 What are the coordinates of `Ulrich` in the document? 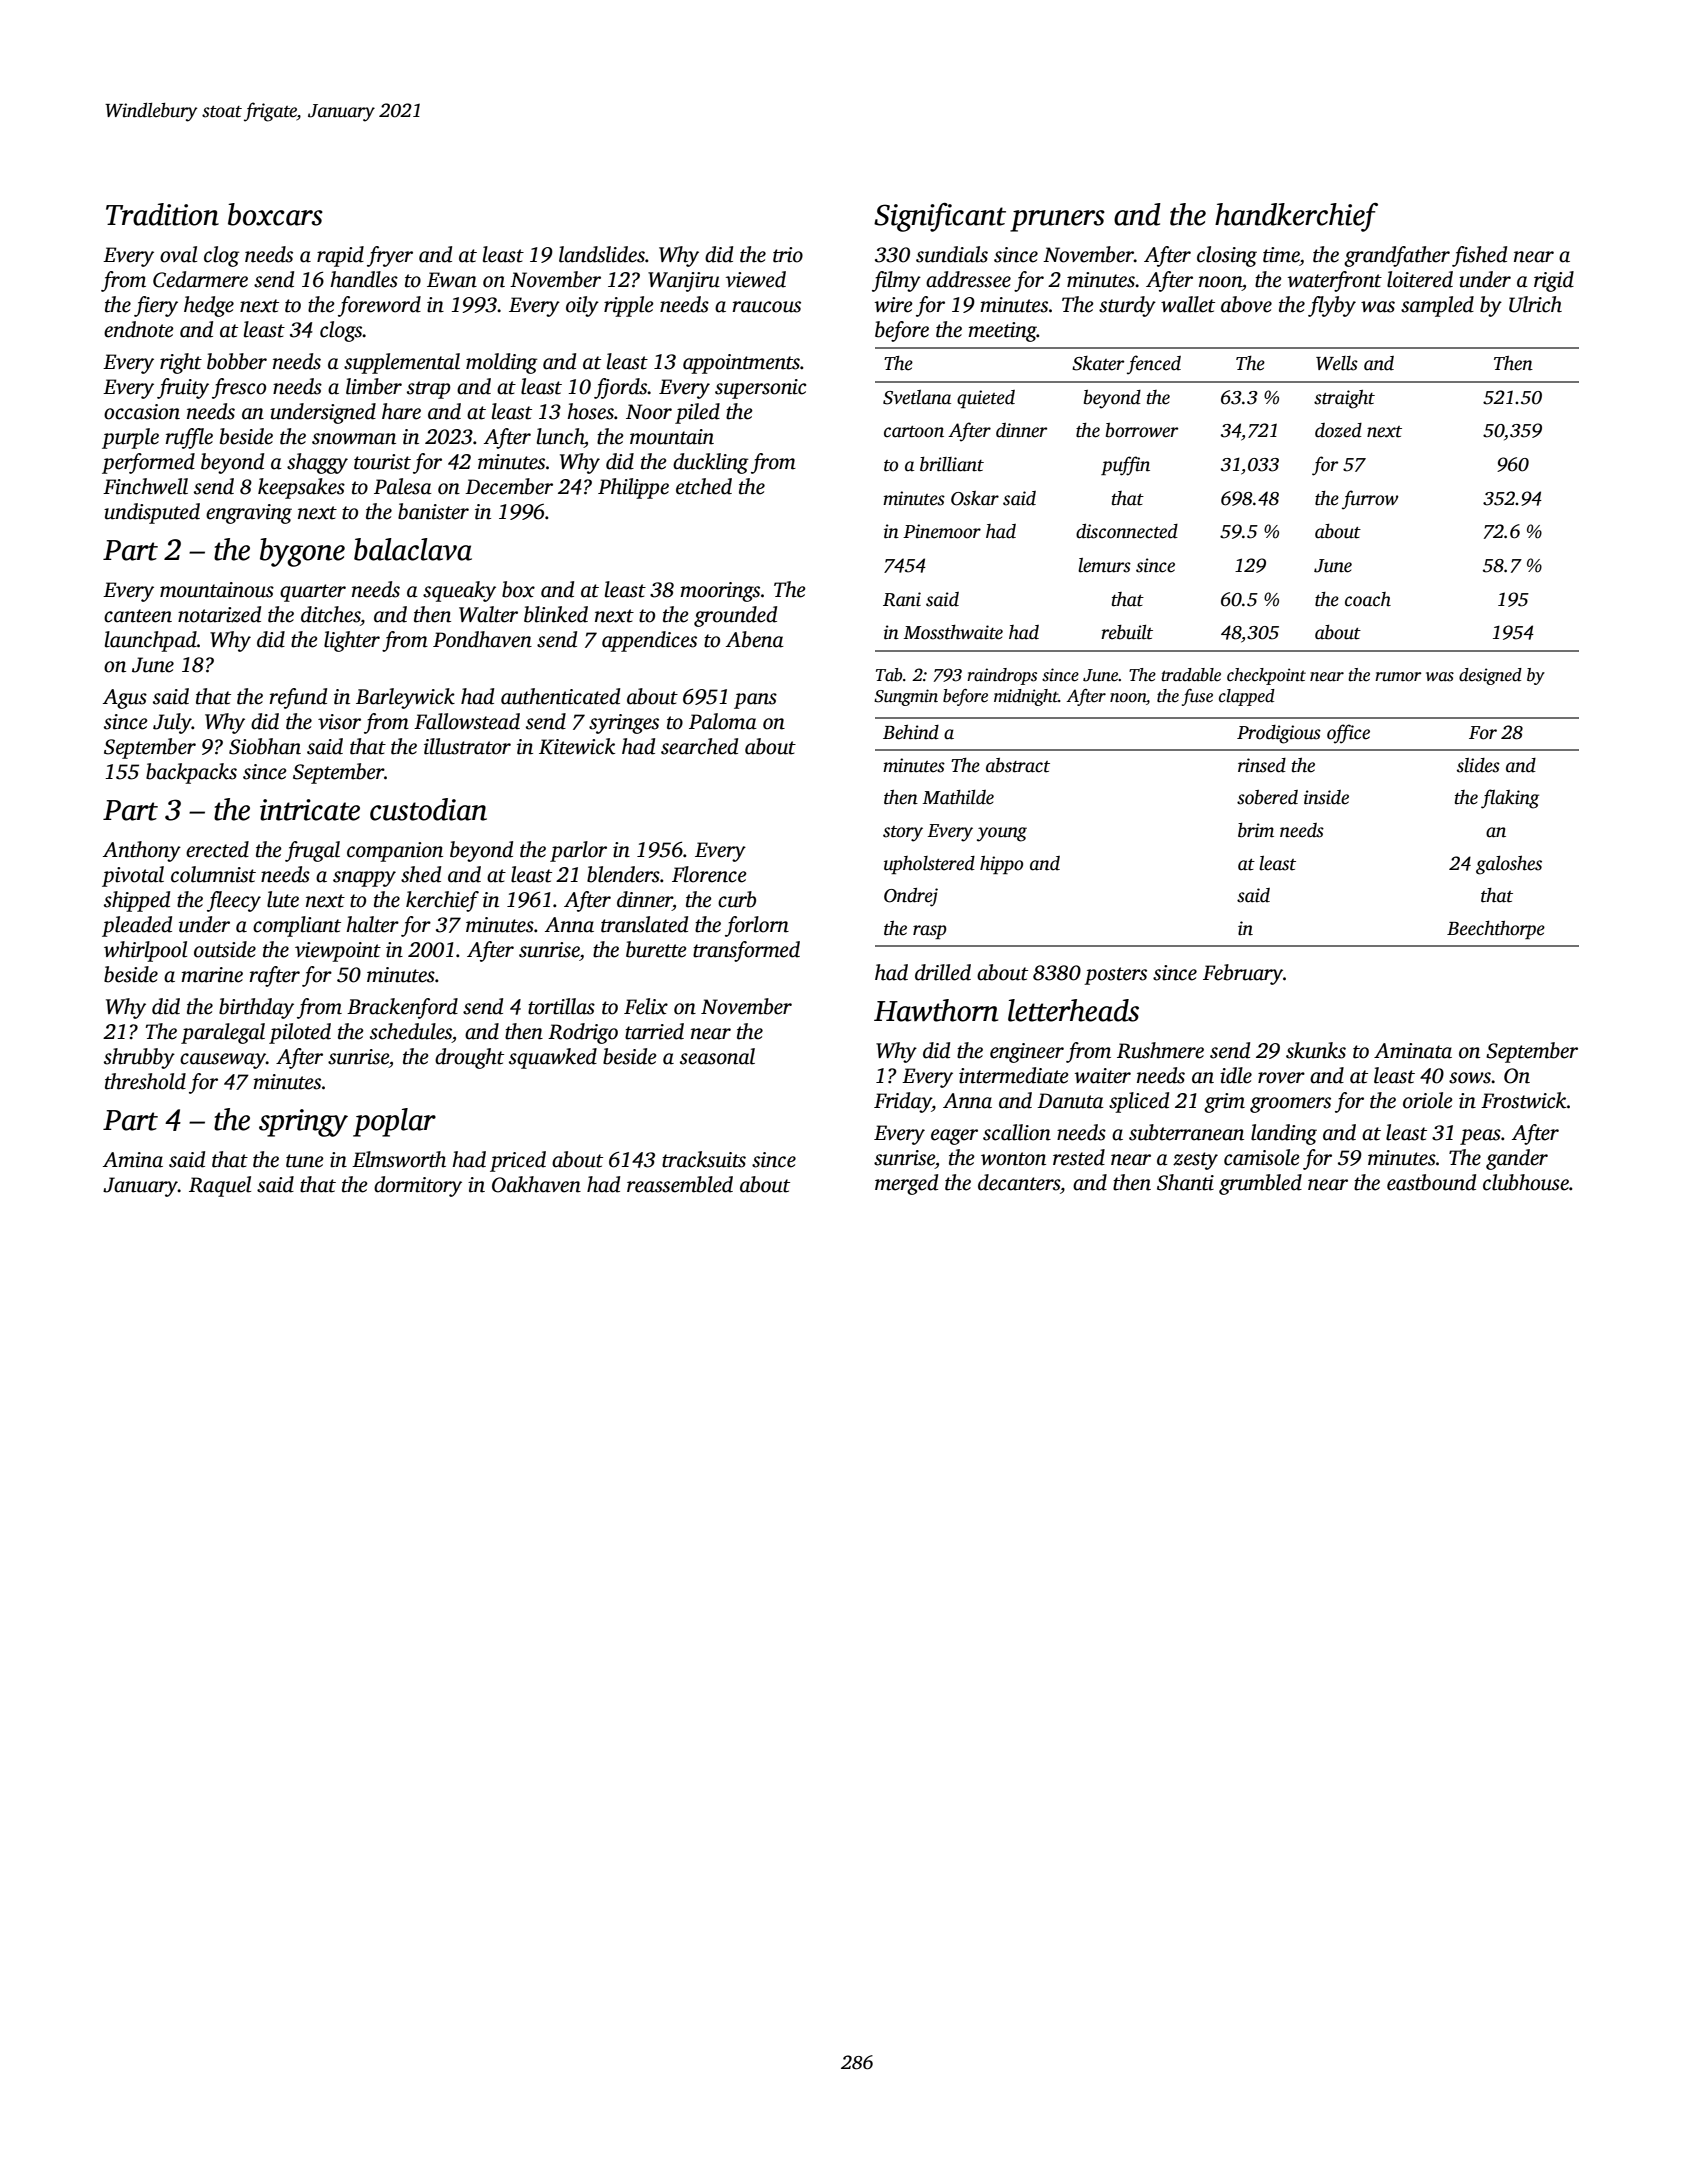 It's located at (1535, 304).
